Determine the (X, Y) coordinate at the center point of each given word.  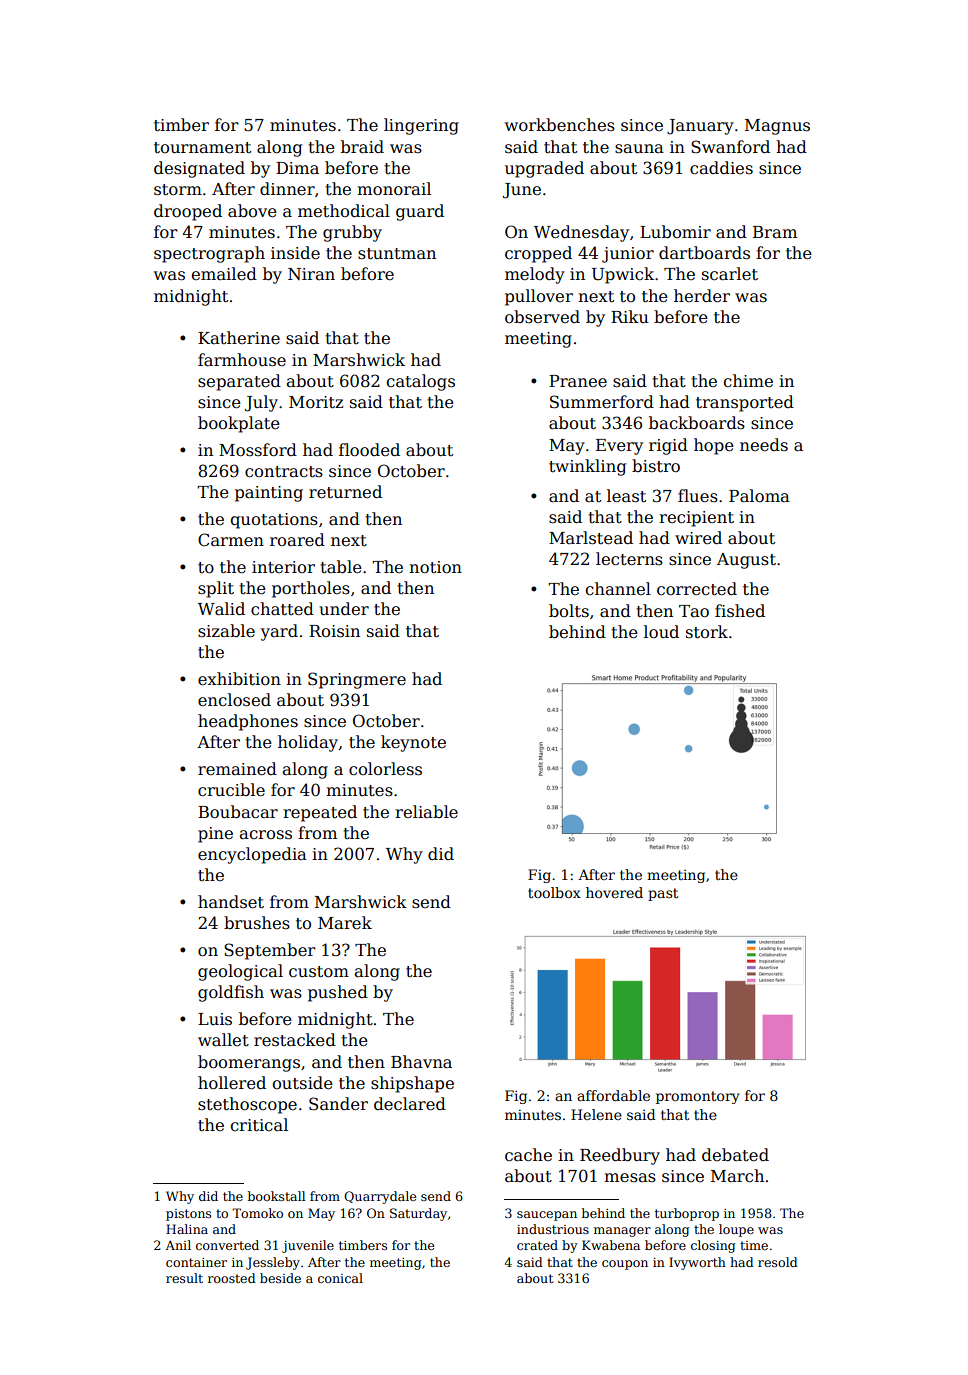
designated (199, 169)
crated (537, 1245)
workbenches (560, 125)
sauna (639, 148)
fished (740, 611)
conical (340, 1278)
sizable (226, 631)
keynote (413, 743)
